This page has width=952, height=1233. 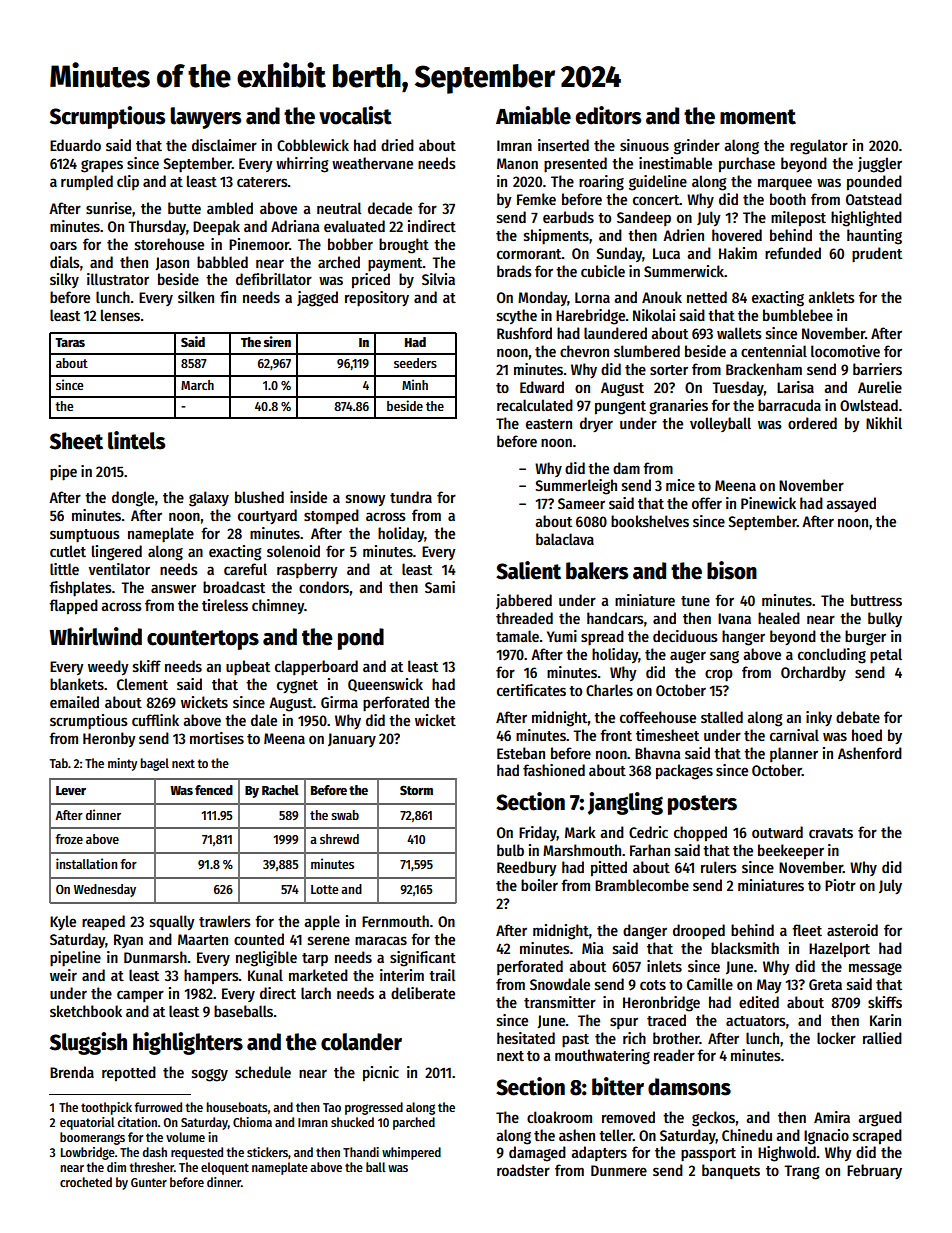 What do you see at coordinates (523, 1170) in the page?
I see `roadster` at bounding box center [523, 1170].
